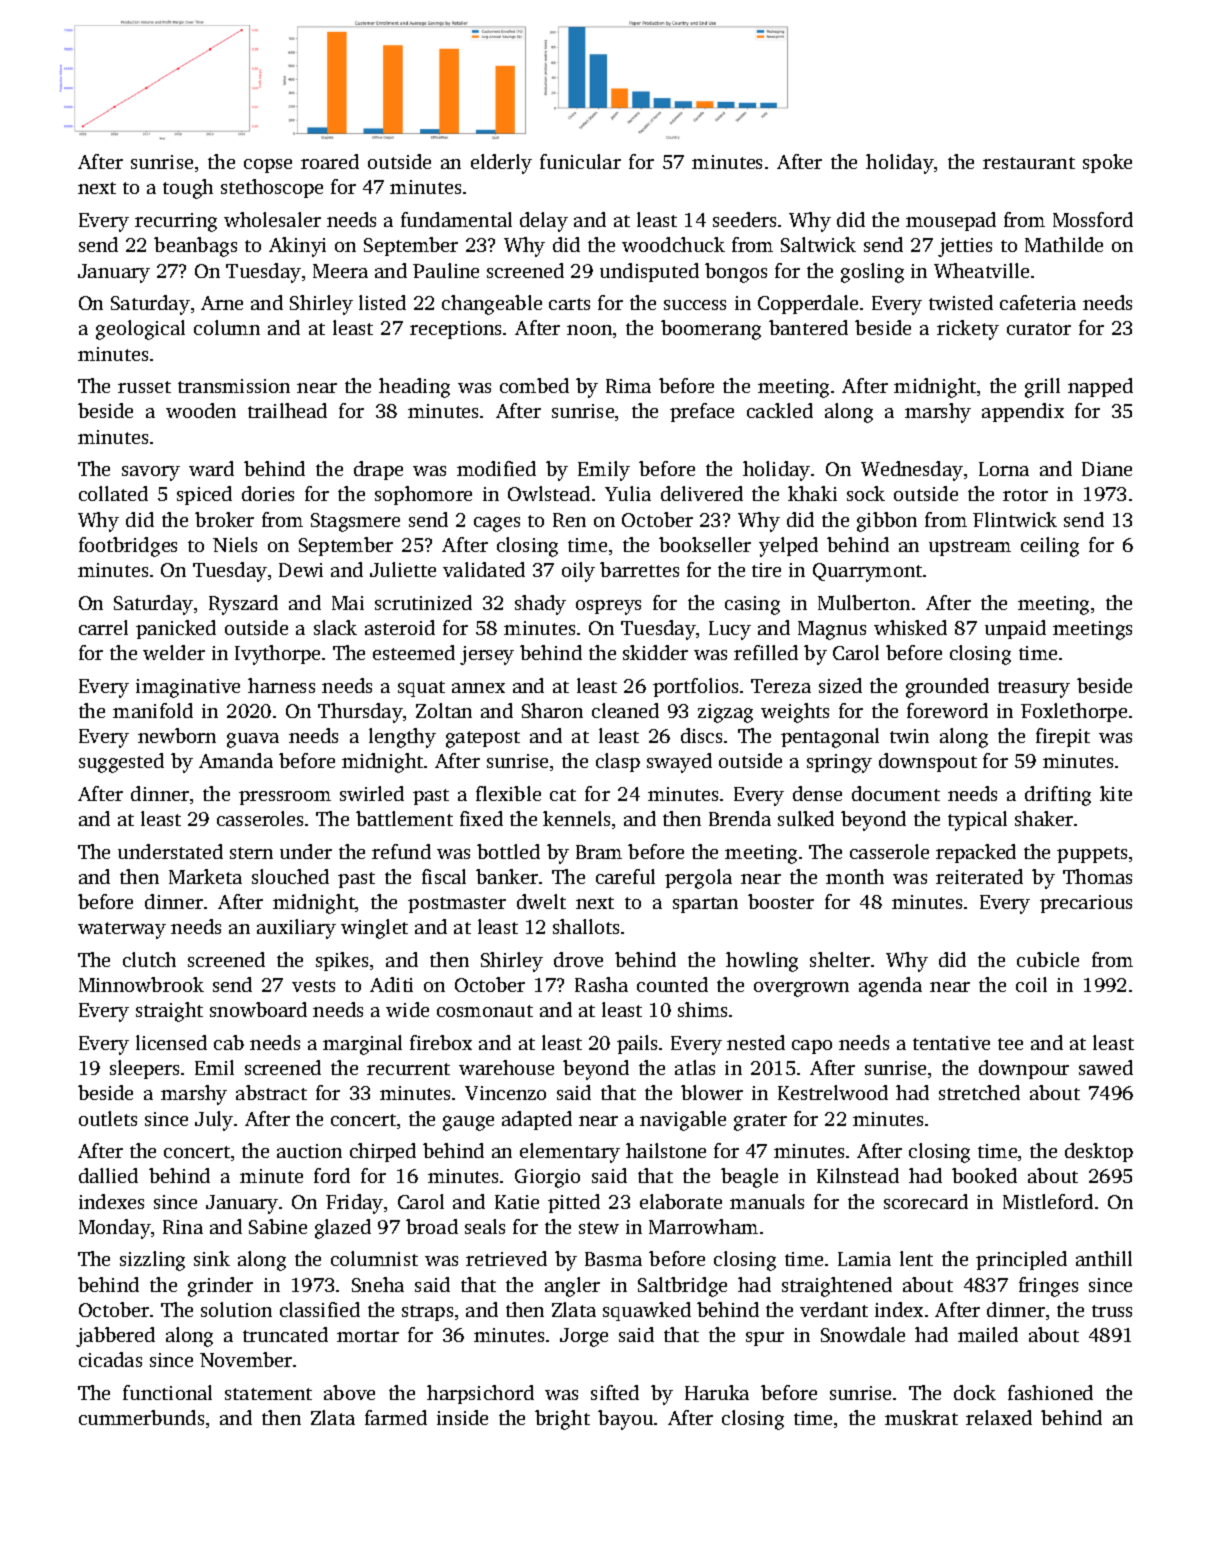 The height and width of the screenshot is (1568, 1212). Describe the element at coordinates (268, 1394) in the screenshot. I see `statement` at that location.
